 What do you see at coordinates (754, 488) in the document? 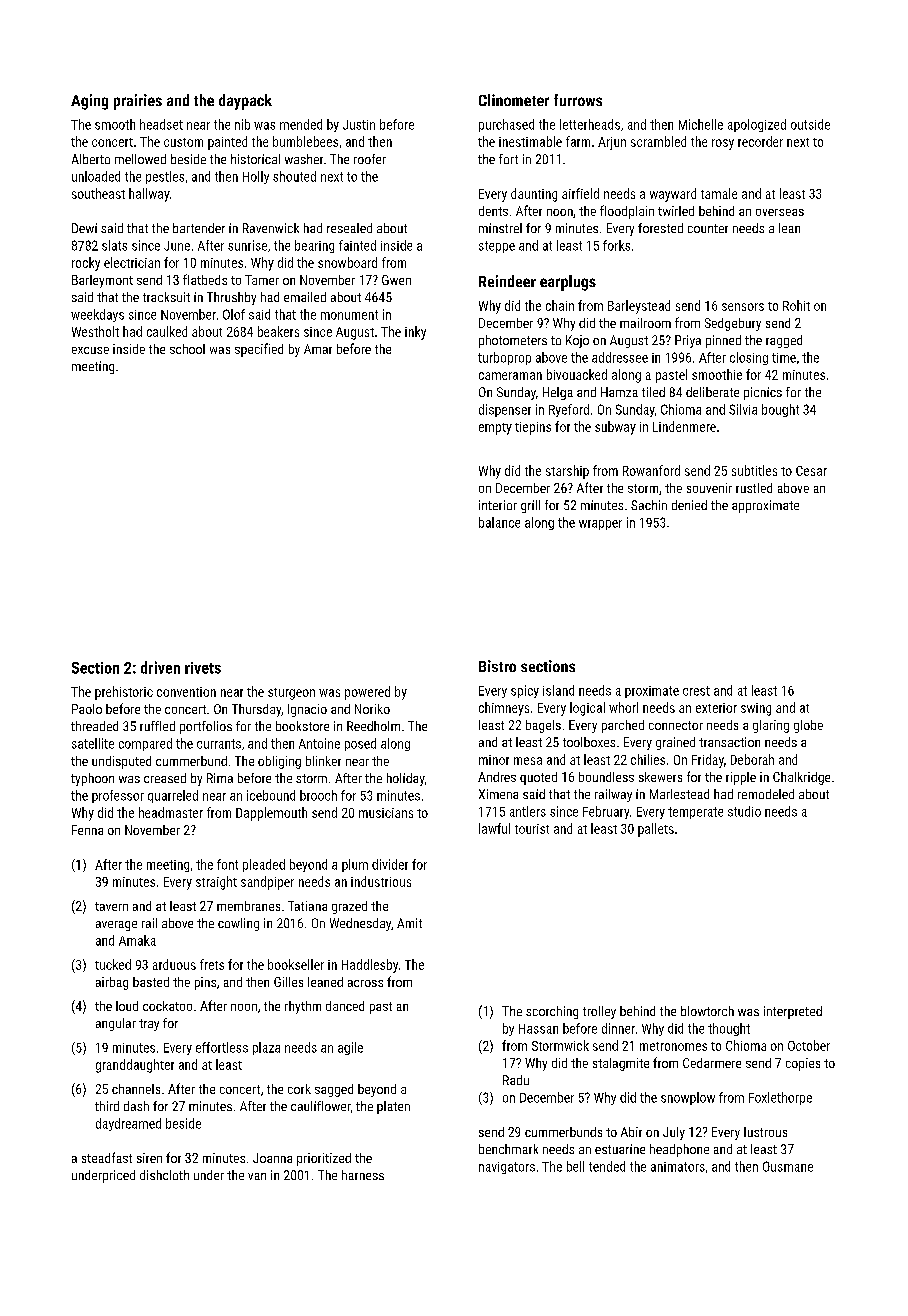
I see `rustled` at bounding box center [754, 488].
